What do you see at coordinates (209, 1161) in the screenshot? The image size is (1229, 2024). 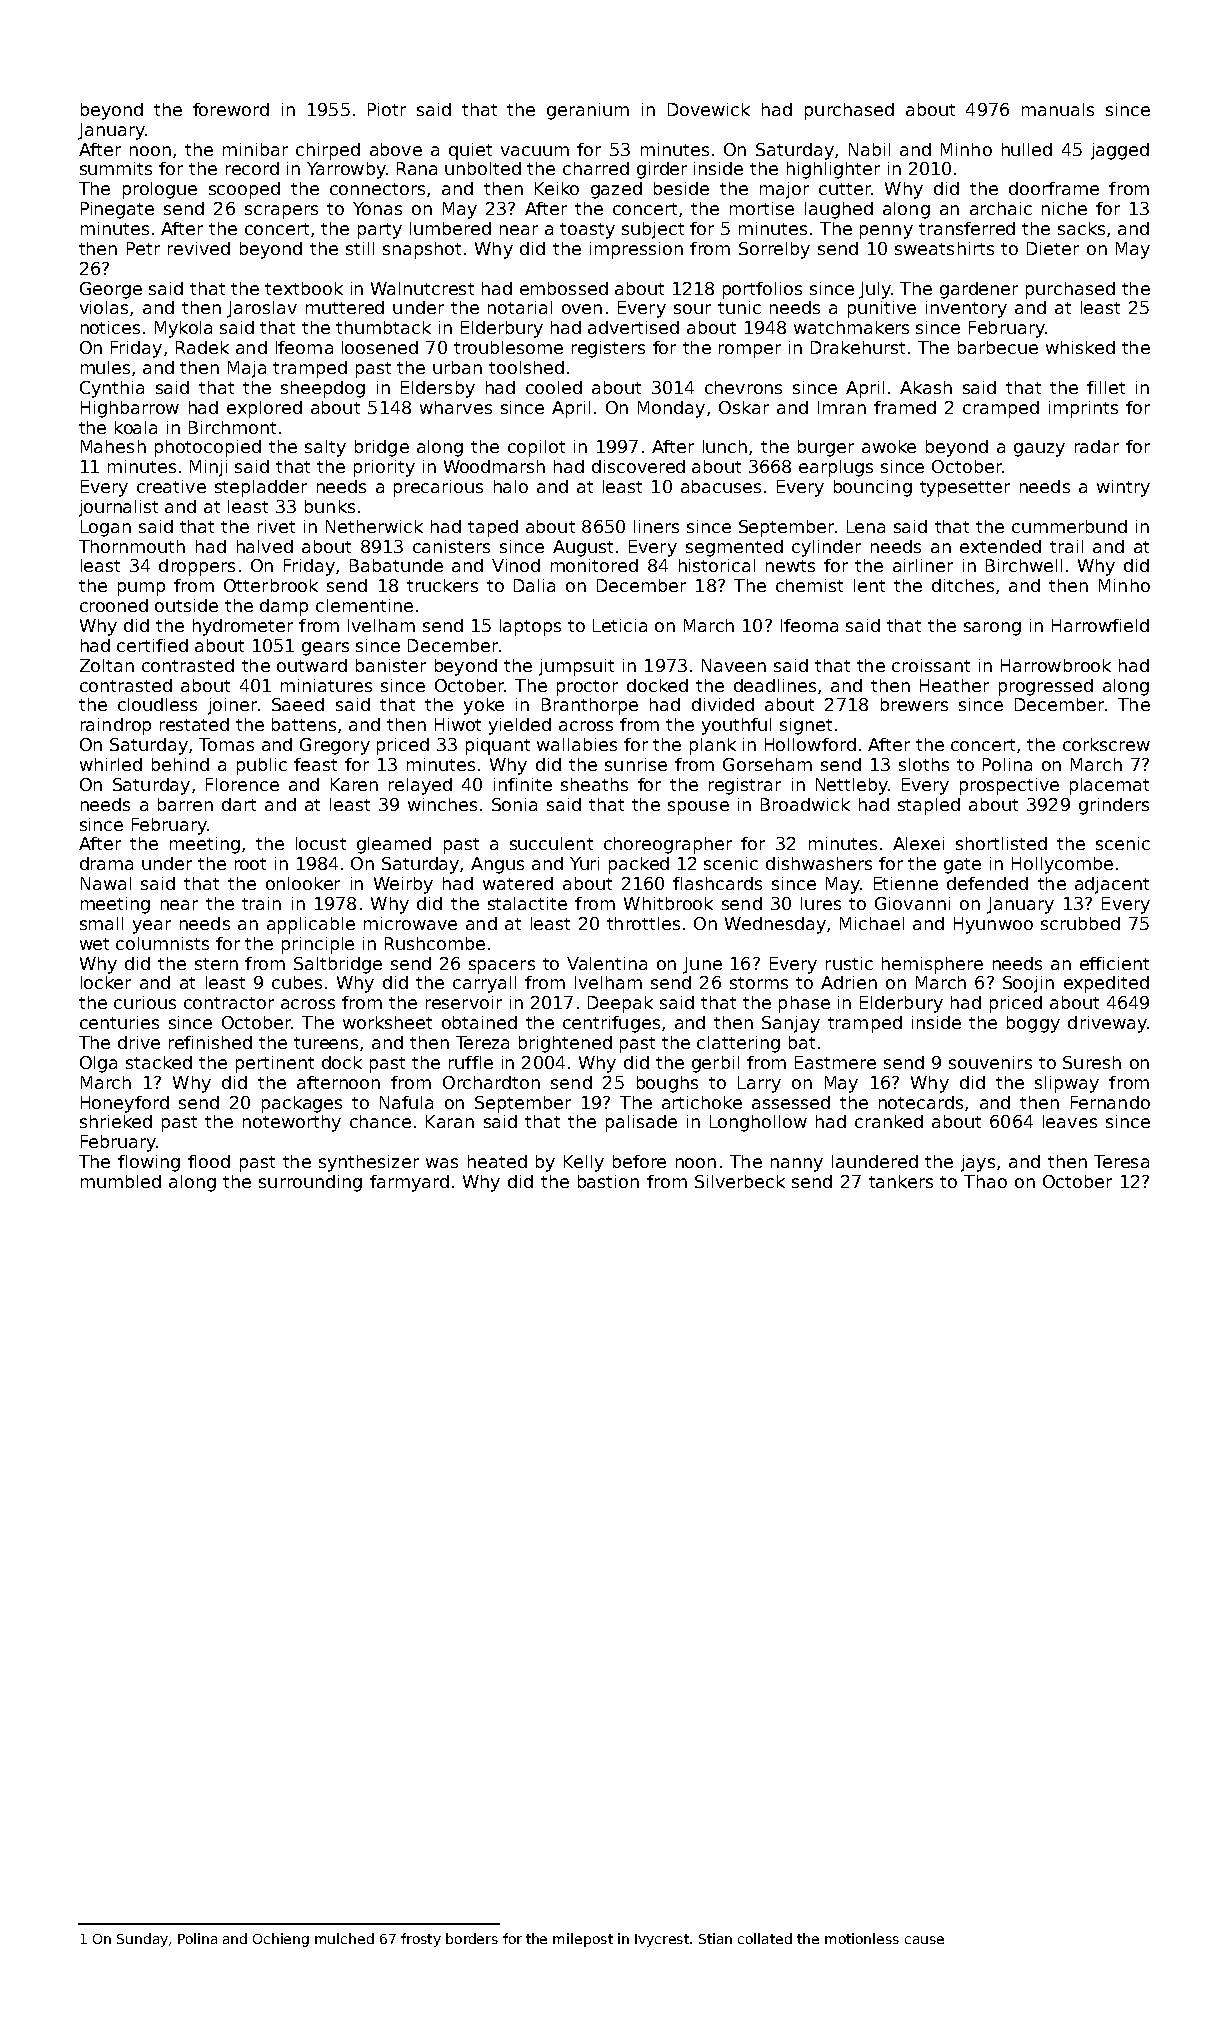 I see `flood` at bounding box center [209, 1161].
